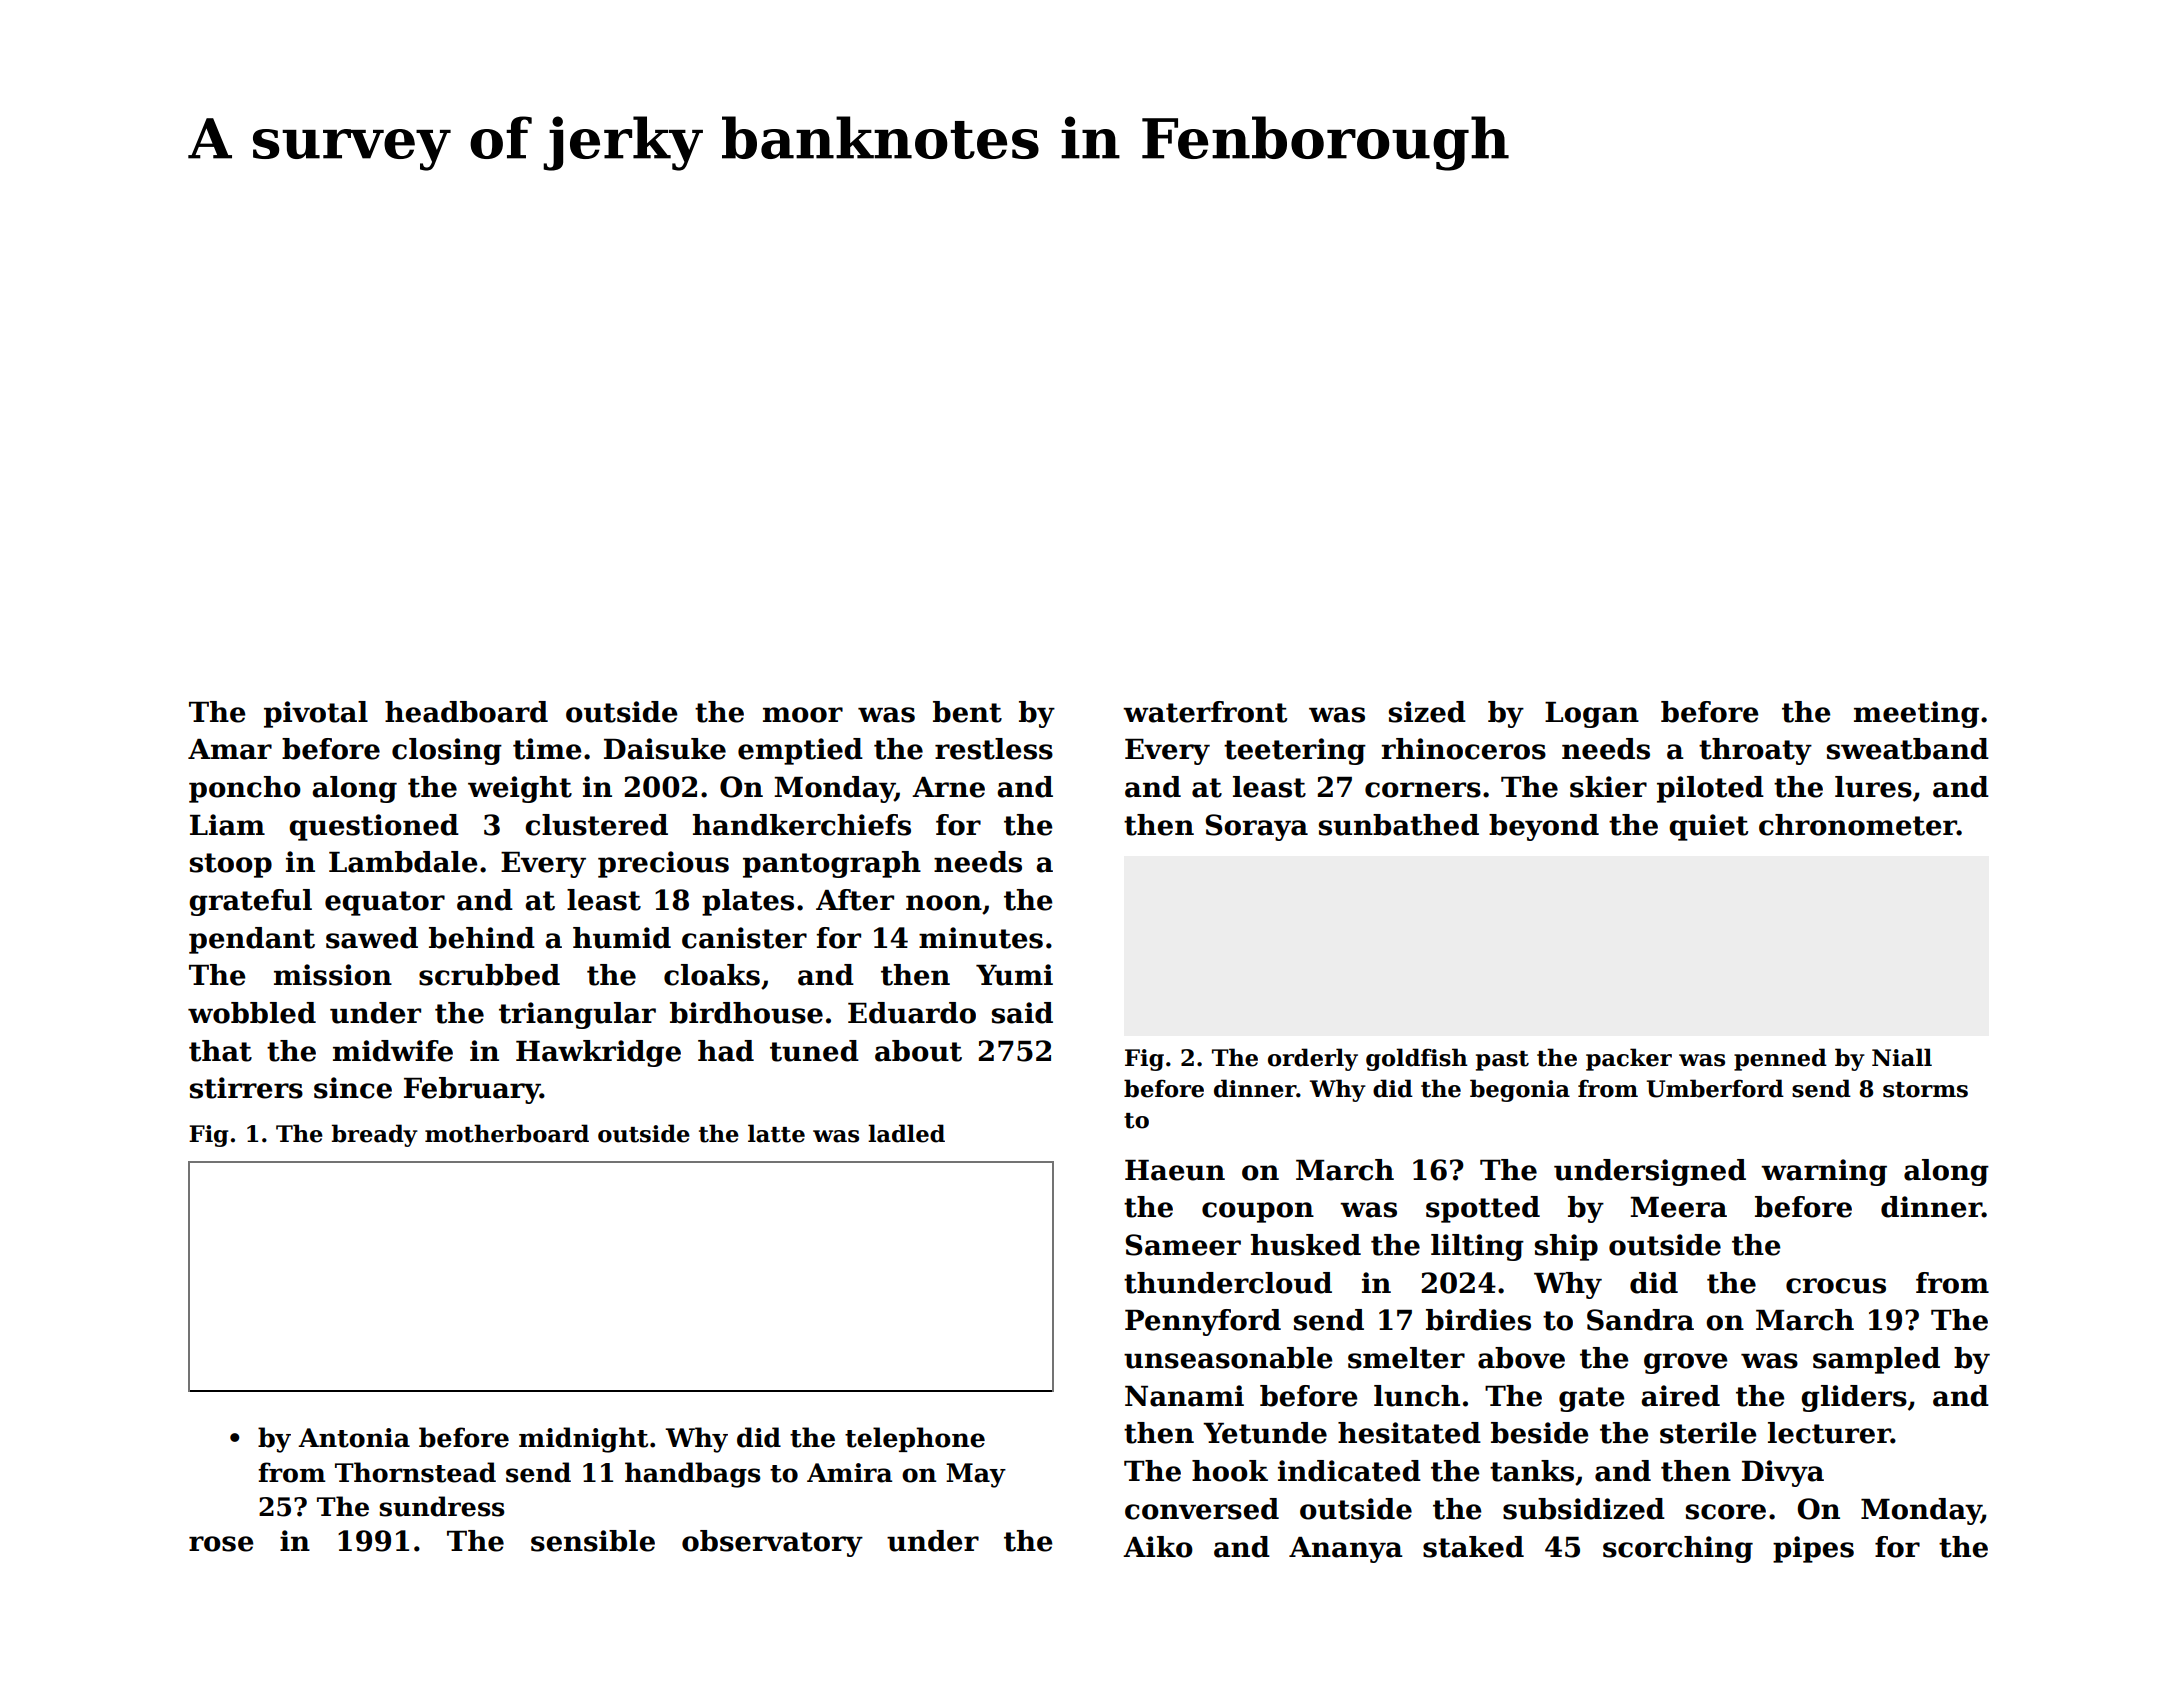 This screenshot has height=1683, width=2178. I want to click on Meera, so click(1678, 1207).
